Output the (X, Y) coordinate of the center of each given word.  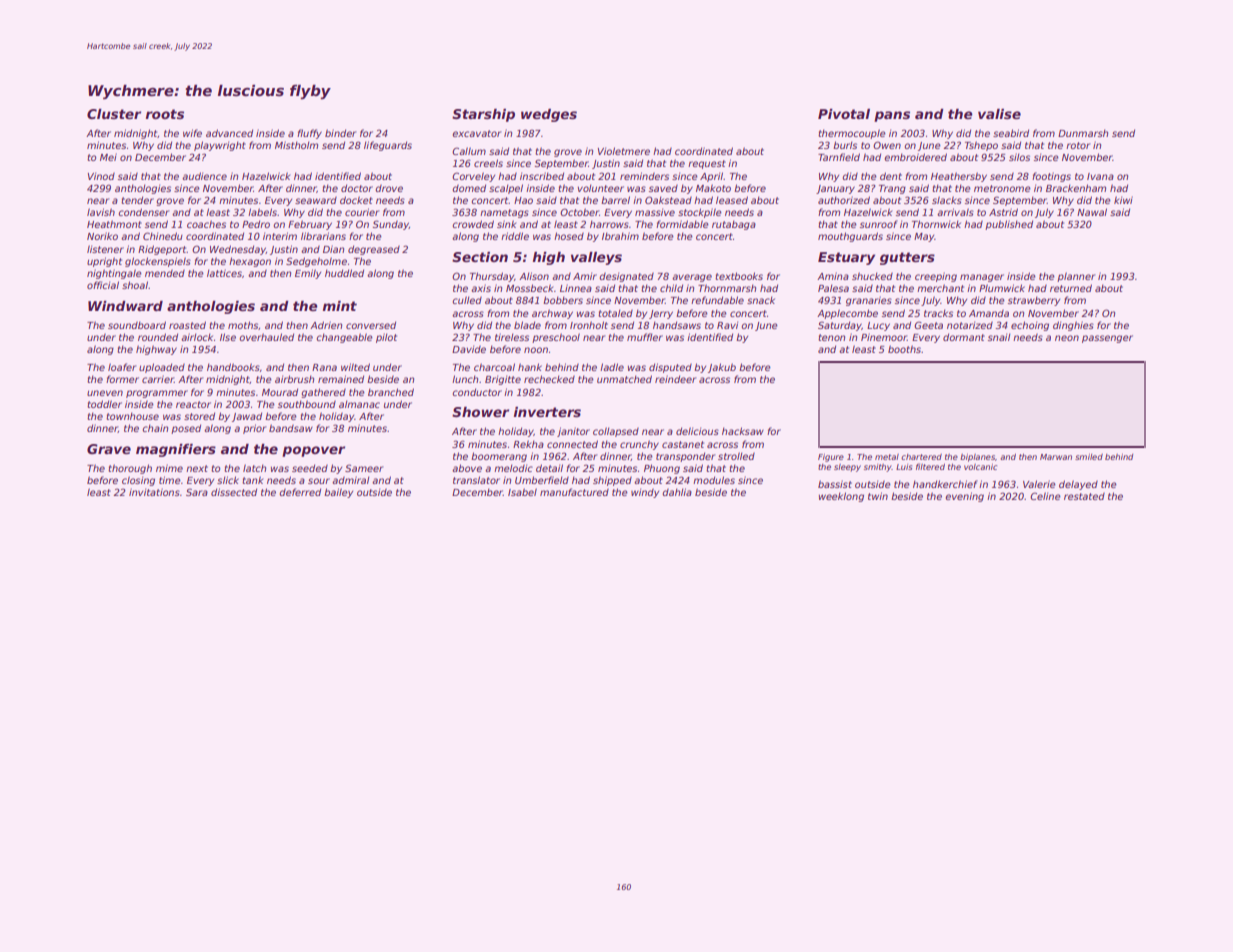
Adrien (326, 325)
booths (904, 349)
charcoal (494, 367)
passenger (1107, 339)
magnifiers (176, 450)
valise (999, 114)
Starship (483, 115)
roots (165, 114)
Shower (480, 412)
